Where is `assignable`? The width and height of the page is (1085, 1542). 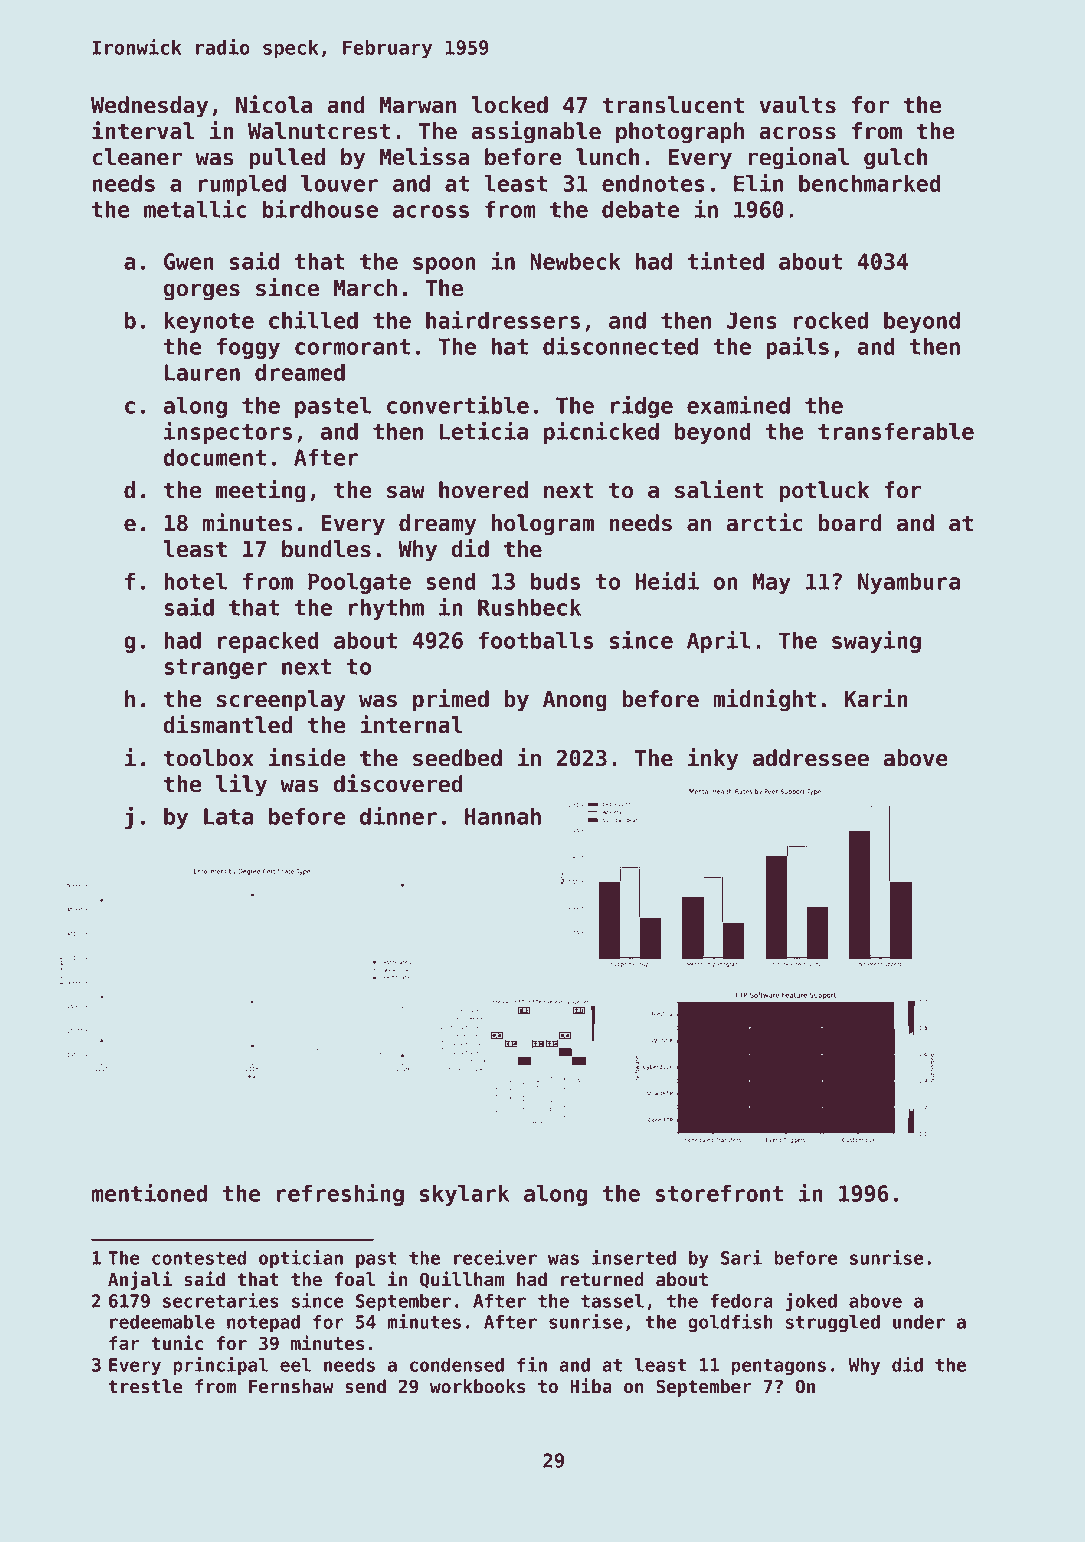
assignable is located at coordinates (536, 132).
